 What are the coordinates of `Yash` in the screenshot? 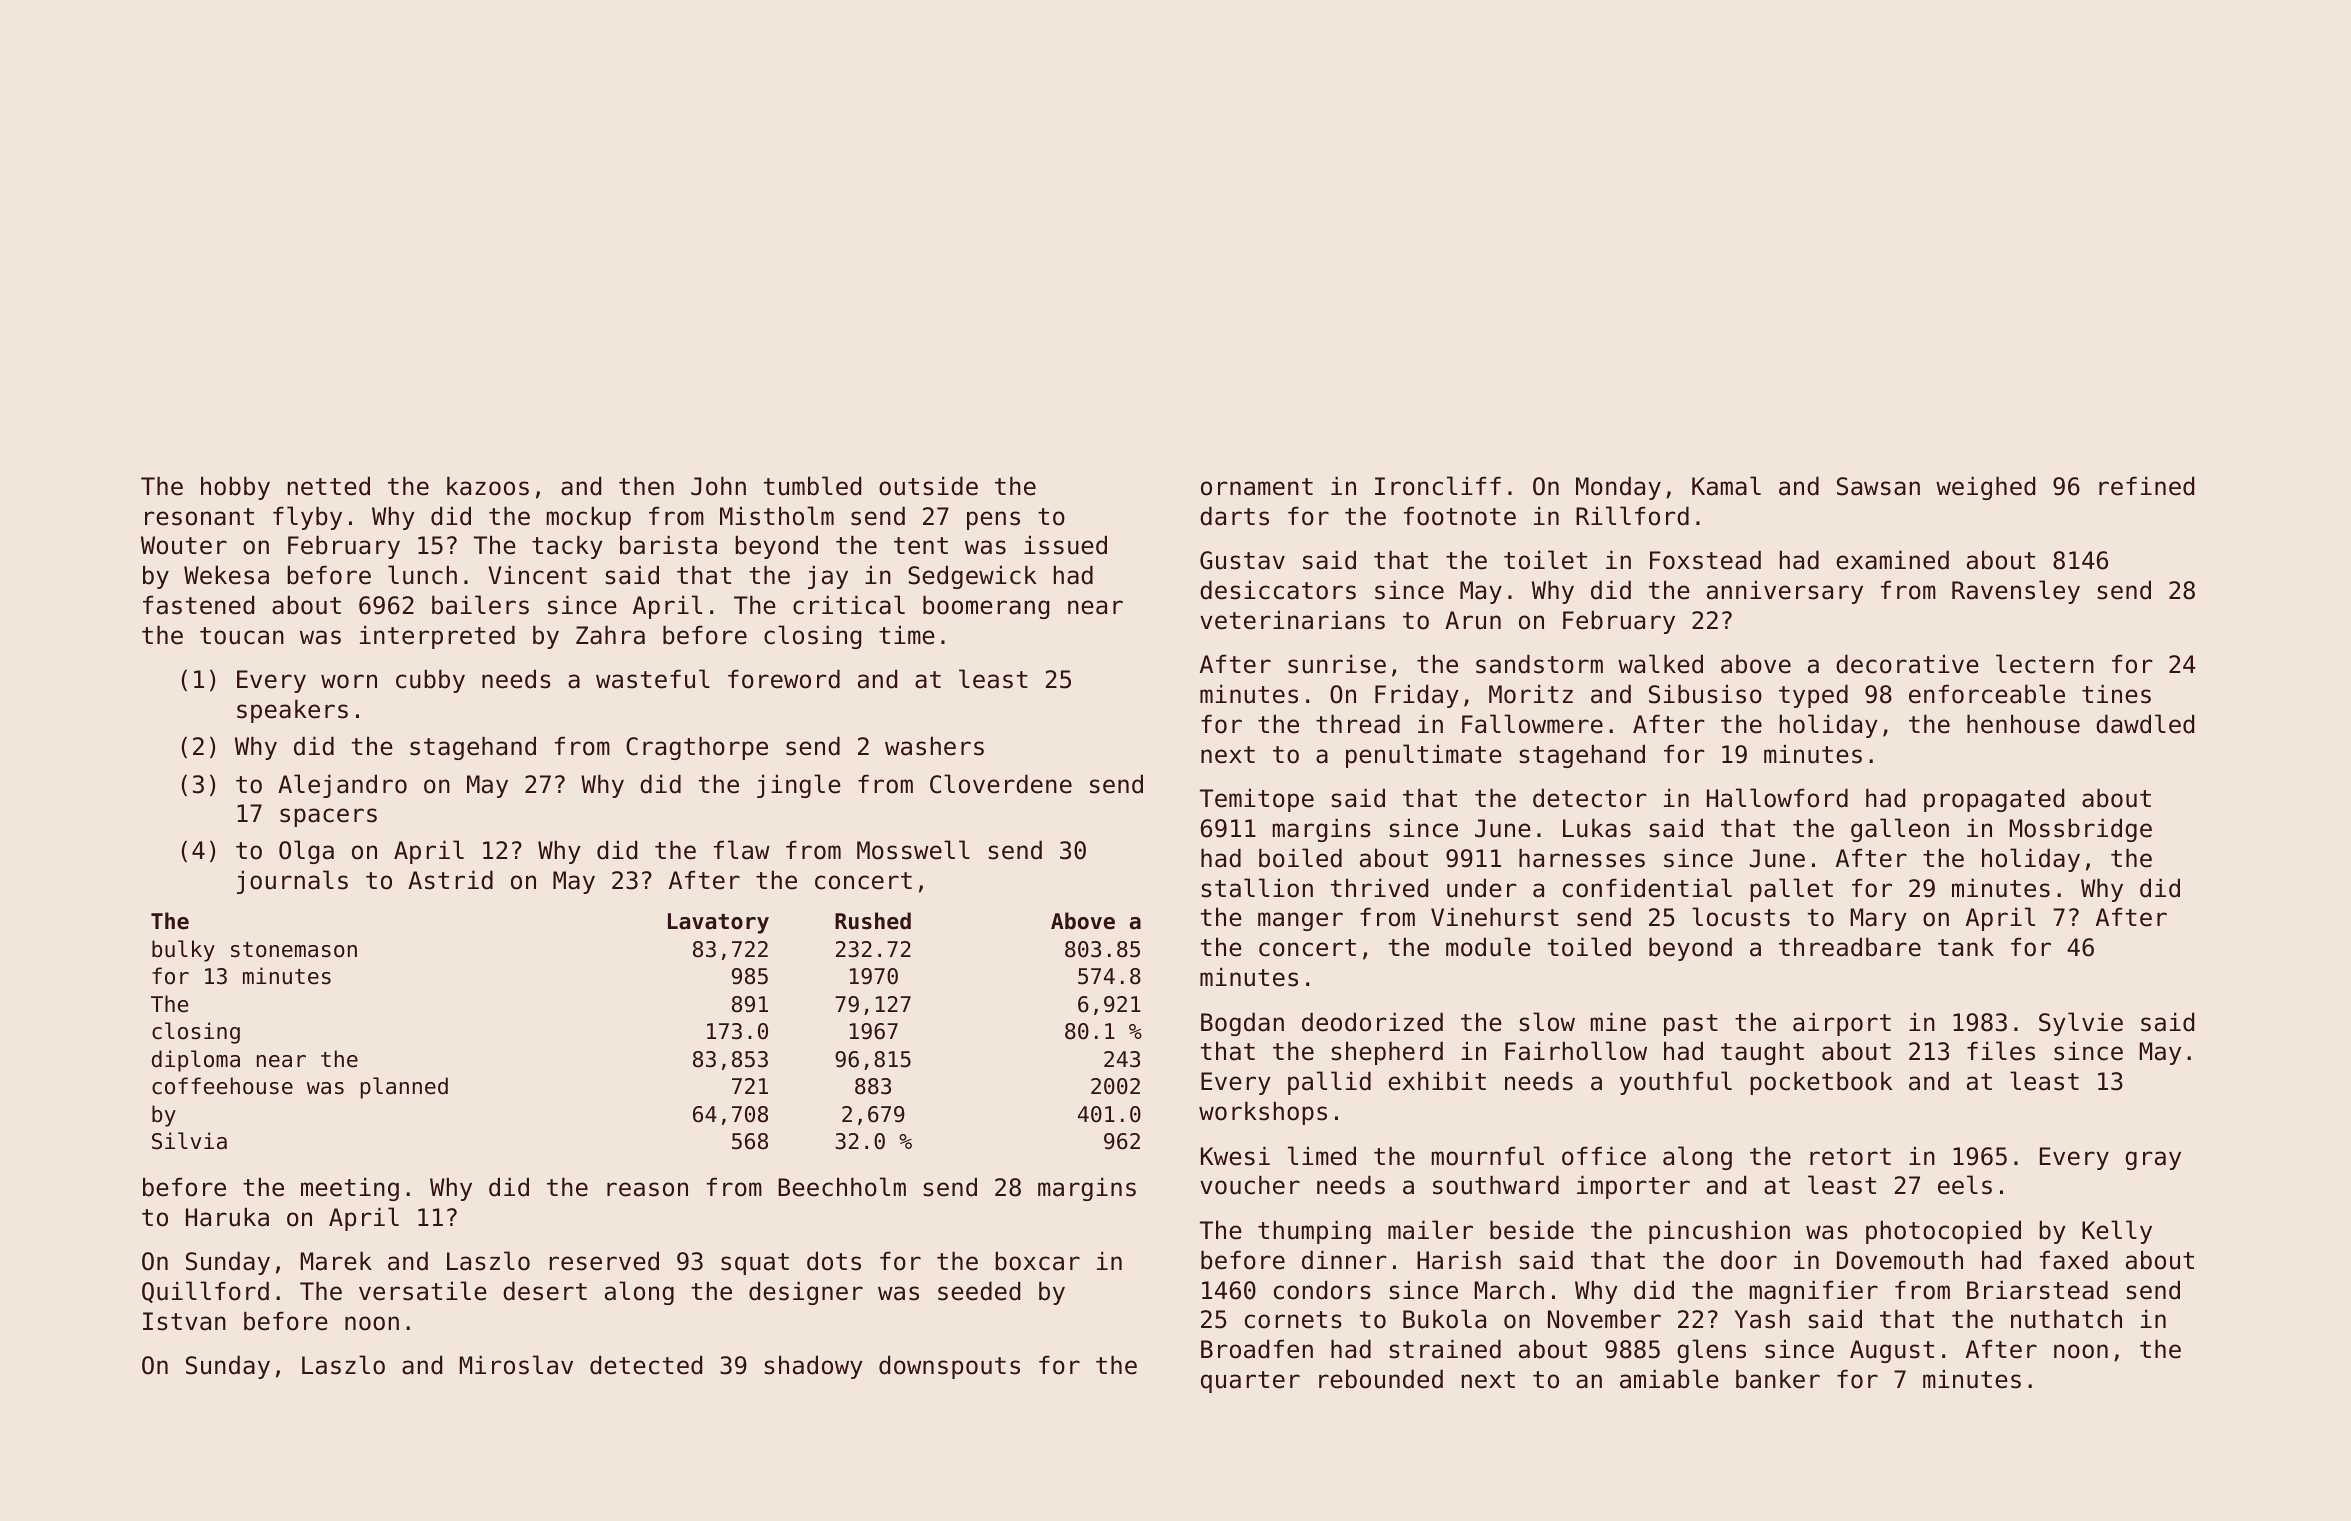 It's located at (1762, 1319).
